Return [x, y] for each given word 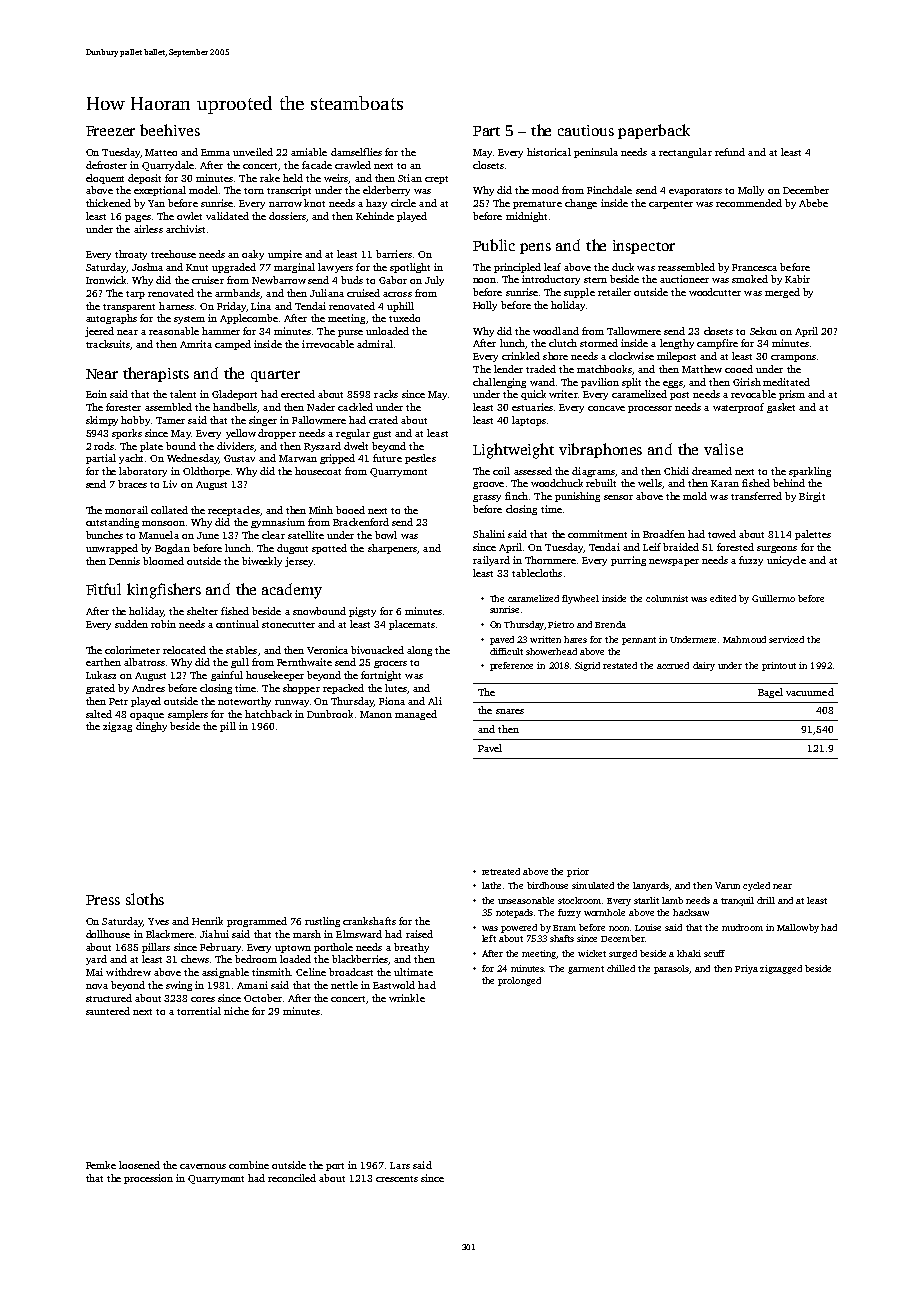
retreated [501, 871]
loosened [139, 1165]
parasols [671, 969]
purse [350, 333]
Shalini [489, 534]
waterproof [738, 408]
